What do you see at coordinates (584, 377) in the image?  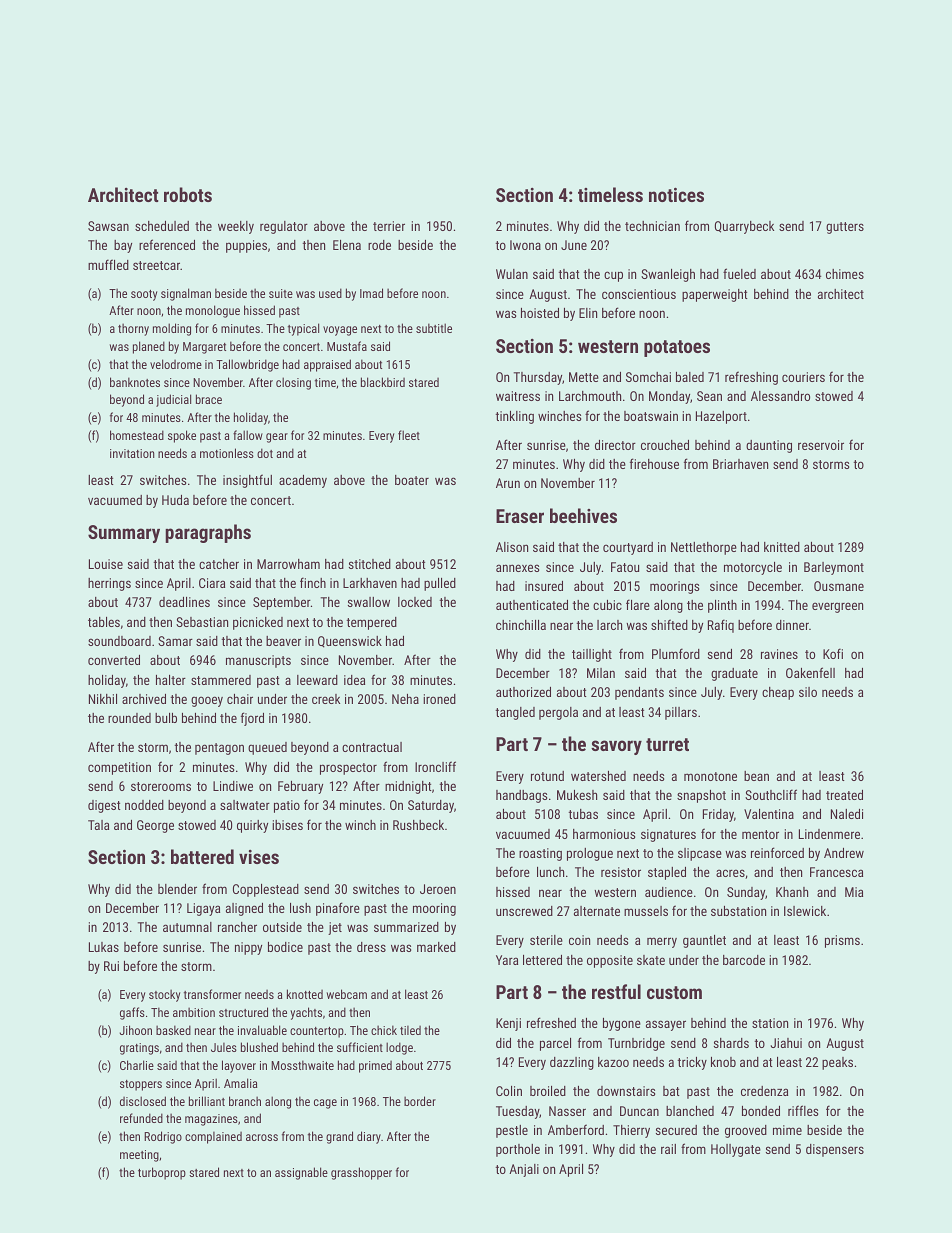 I see `Mette` at bounding box center [584, 377].
